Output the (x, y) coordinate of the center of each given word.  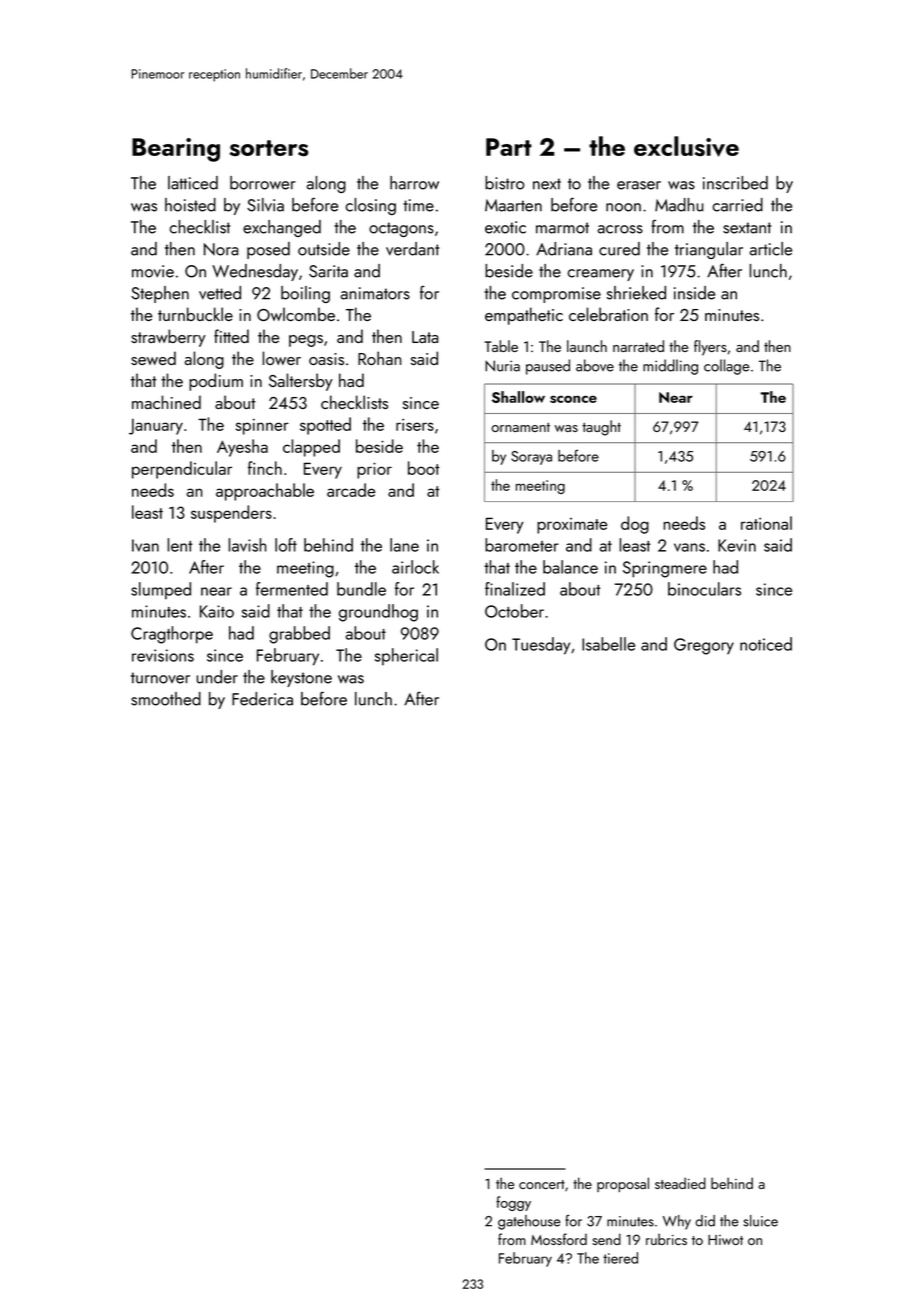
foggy (513, 1203)
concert (542, 1184)
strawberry (168, 338)
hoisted (190, 205)
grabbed (299, 635)
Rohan (379, 358)
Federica (262, 699)
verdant (412, 249)
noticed (766, 644)
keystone (301, 678)
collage (726, 367)
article (771, 249)
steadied (680, 1183)
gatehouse (529, 1222)
